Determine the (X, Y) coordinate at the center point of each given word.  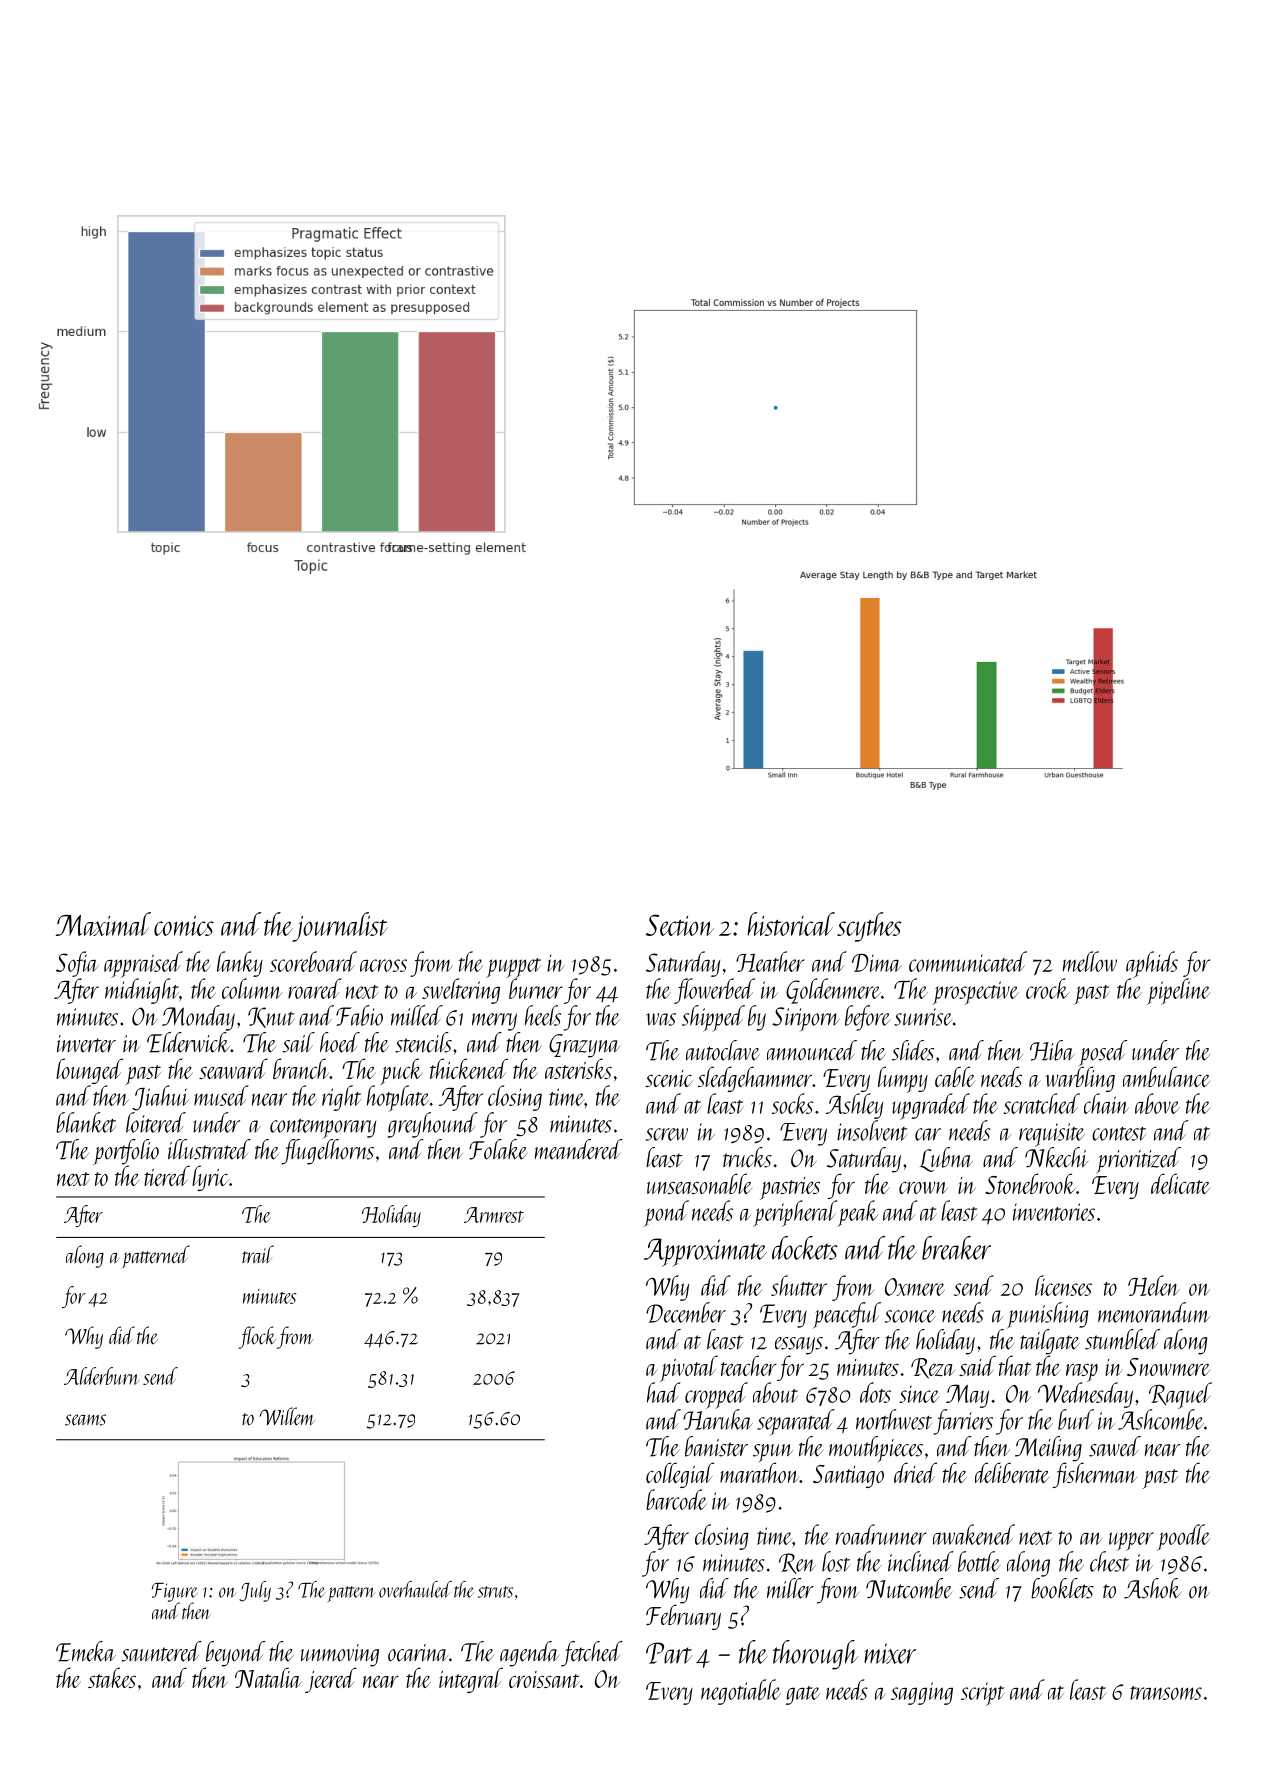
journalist (340, 927)
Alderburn (102, 1376)
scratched (1041, 1103)
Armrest (494, 1215)
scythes (869, 927)
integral (471, 1680)
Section (680, 925)
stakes (112, 1677)
